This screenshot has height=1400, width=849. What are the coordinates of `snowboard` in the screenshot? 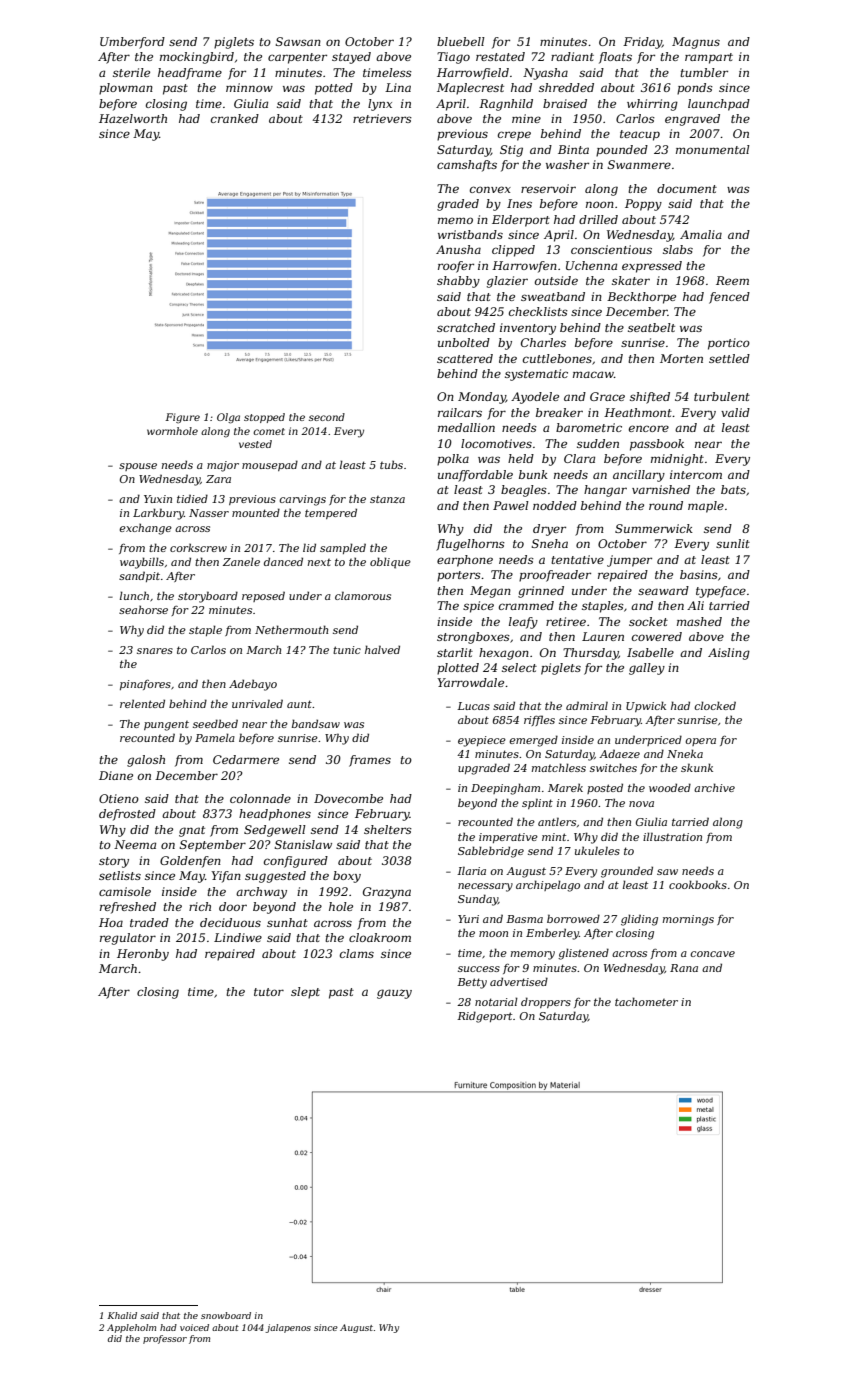 It's located at (226, 1315).
